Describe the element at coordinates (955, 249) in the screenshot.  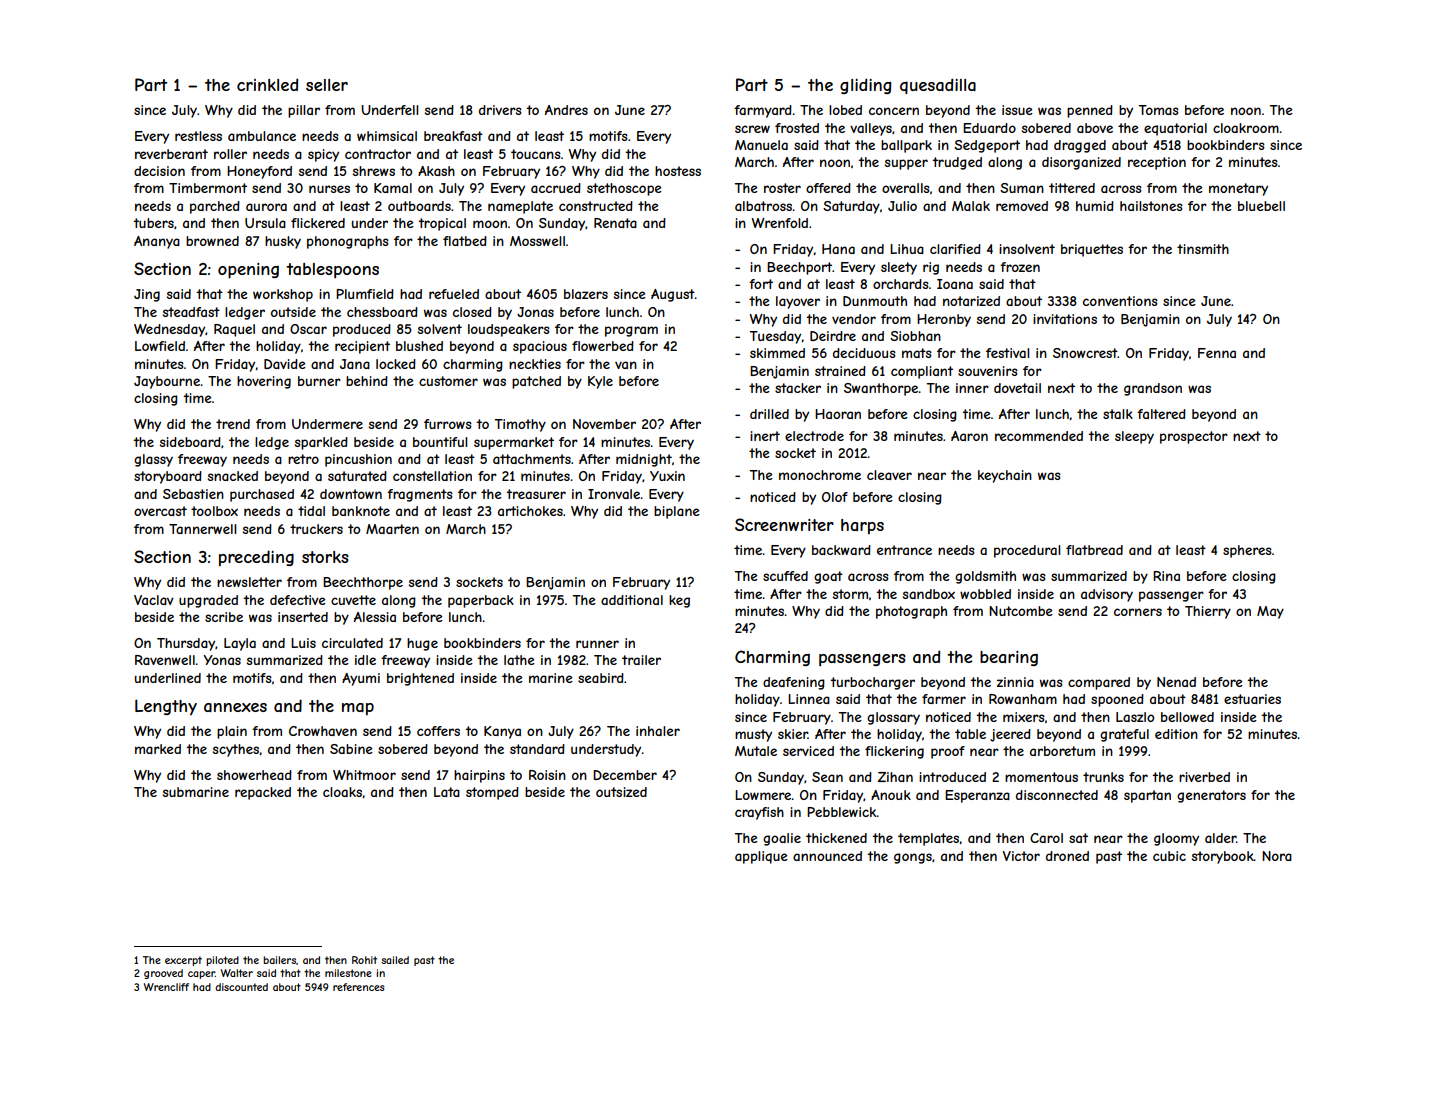
I see `clarified` at that location.
